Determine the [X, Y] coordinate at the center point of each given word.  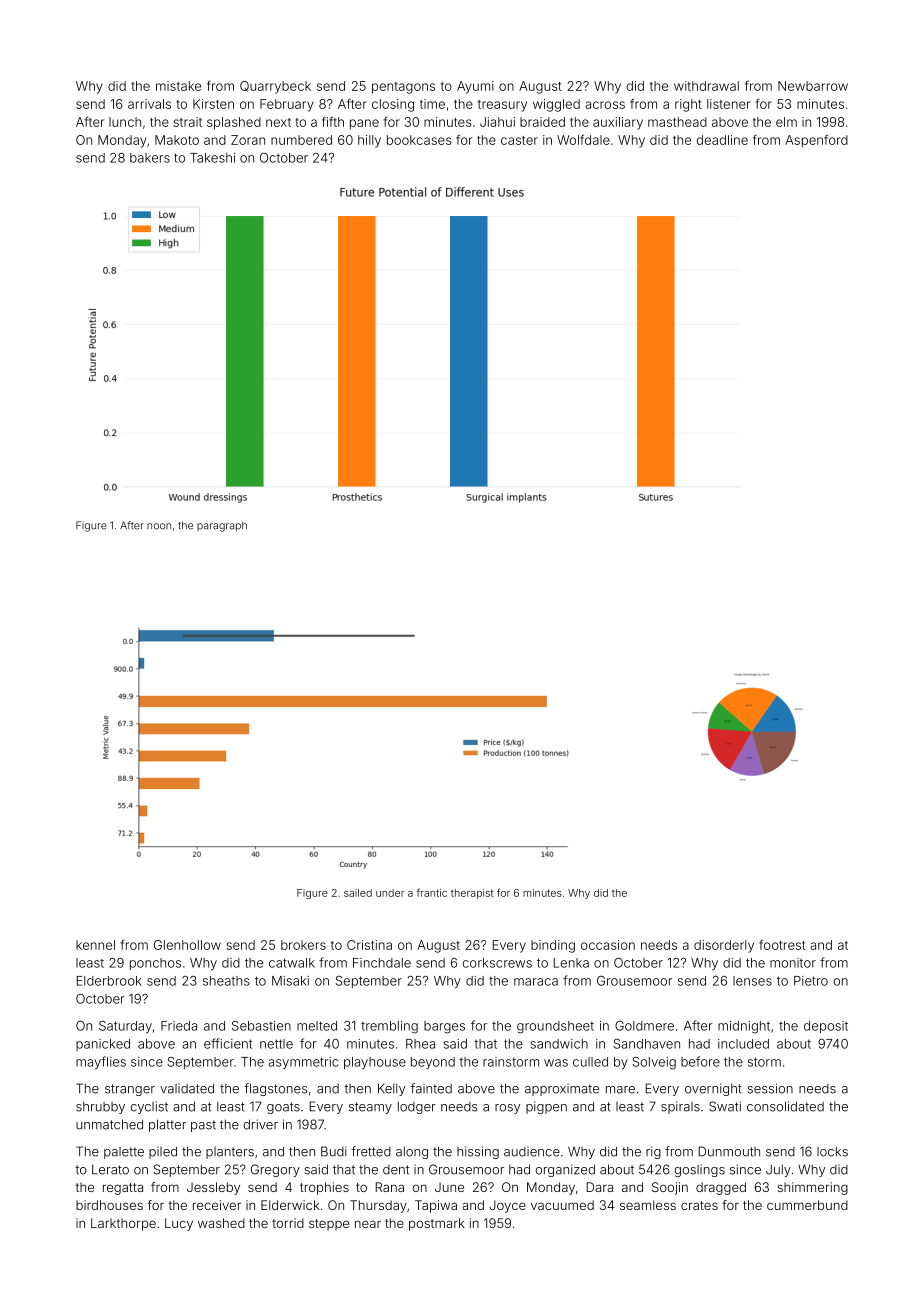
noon [159, 526]
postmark [437, 1224]
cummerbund [807, 1205]
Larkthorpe [123, 1224]
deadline [722, 140]
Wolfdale [583, 139]
